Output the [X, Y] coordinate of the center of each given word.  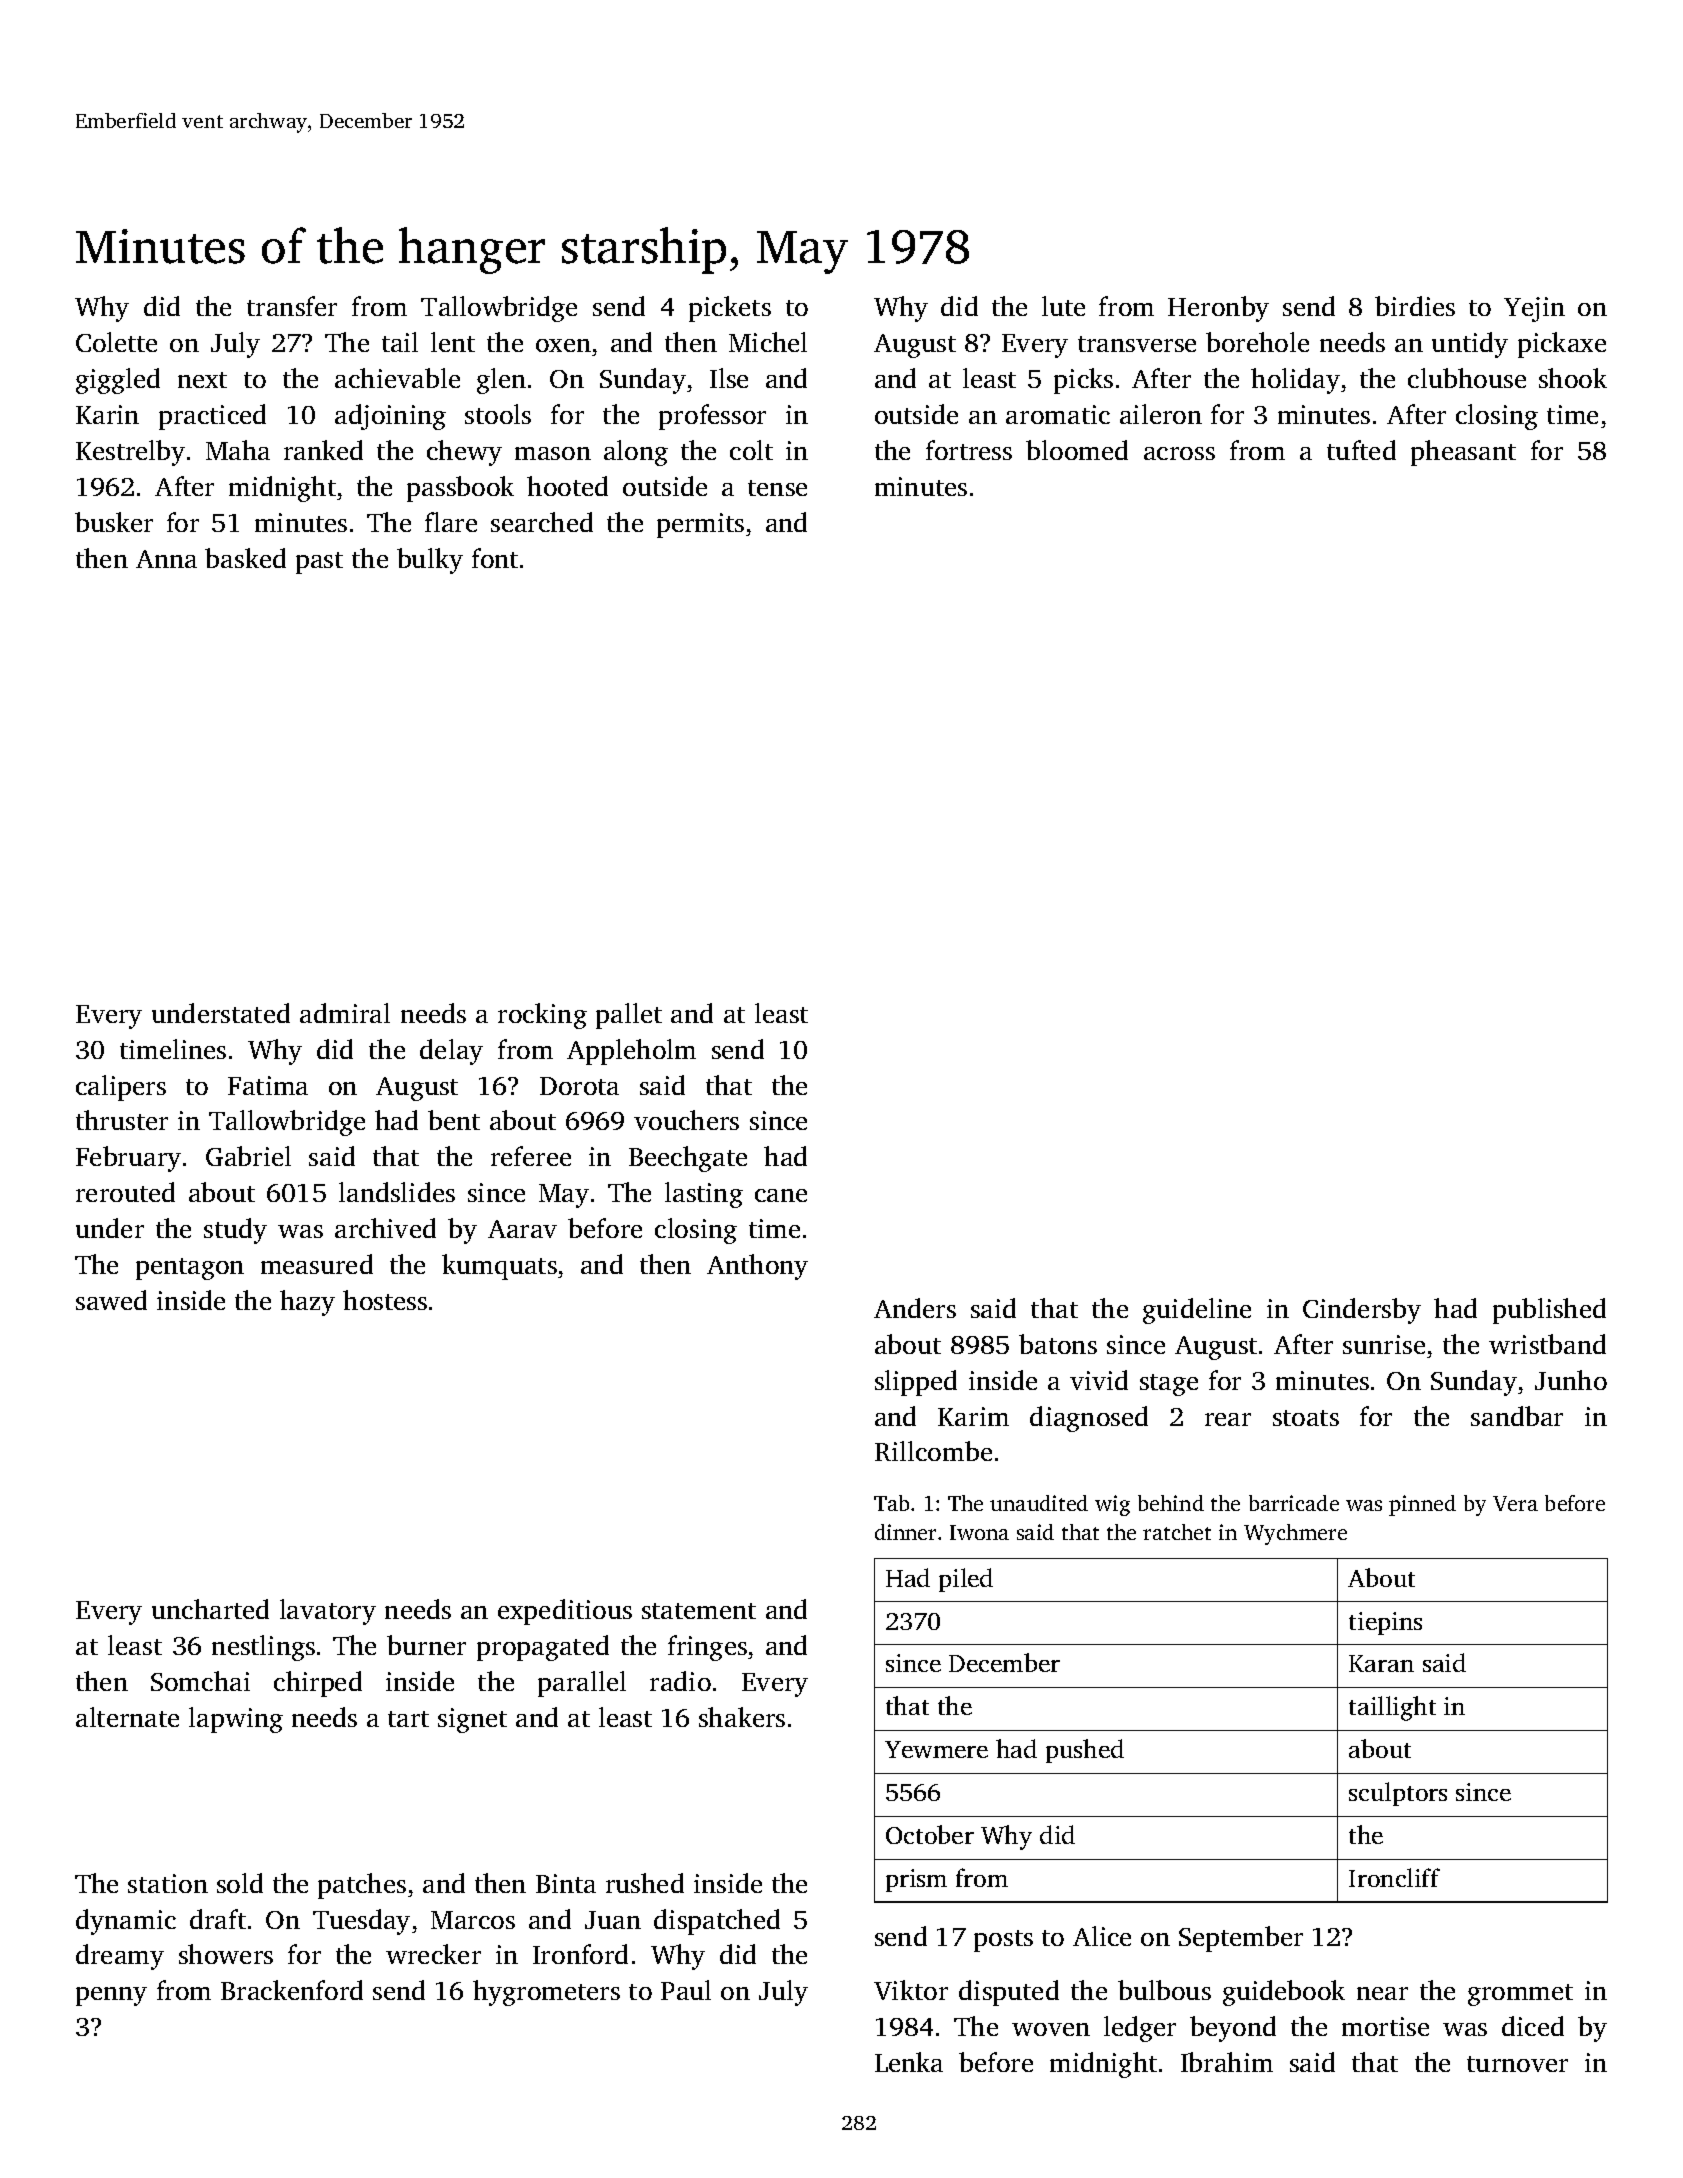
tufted [1361, 450]
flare [451, 522]
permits [700, 525]
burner [426, 1645]
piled [966, 1580]
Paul [686, 1990]
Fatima [268, 1085]
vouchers [686, 1120]
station [168, 1883]
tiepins [1385, 1623]
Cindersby [1362, 1311]
